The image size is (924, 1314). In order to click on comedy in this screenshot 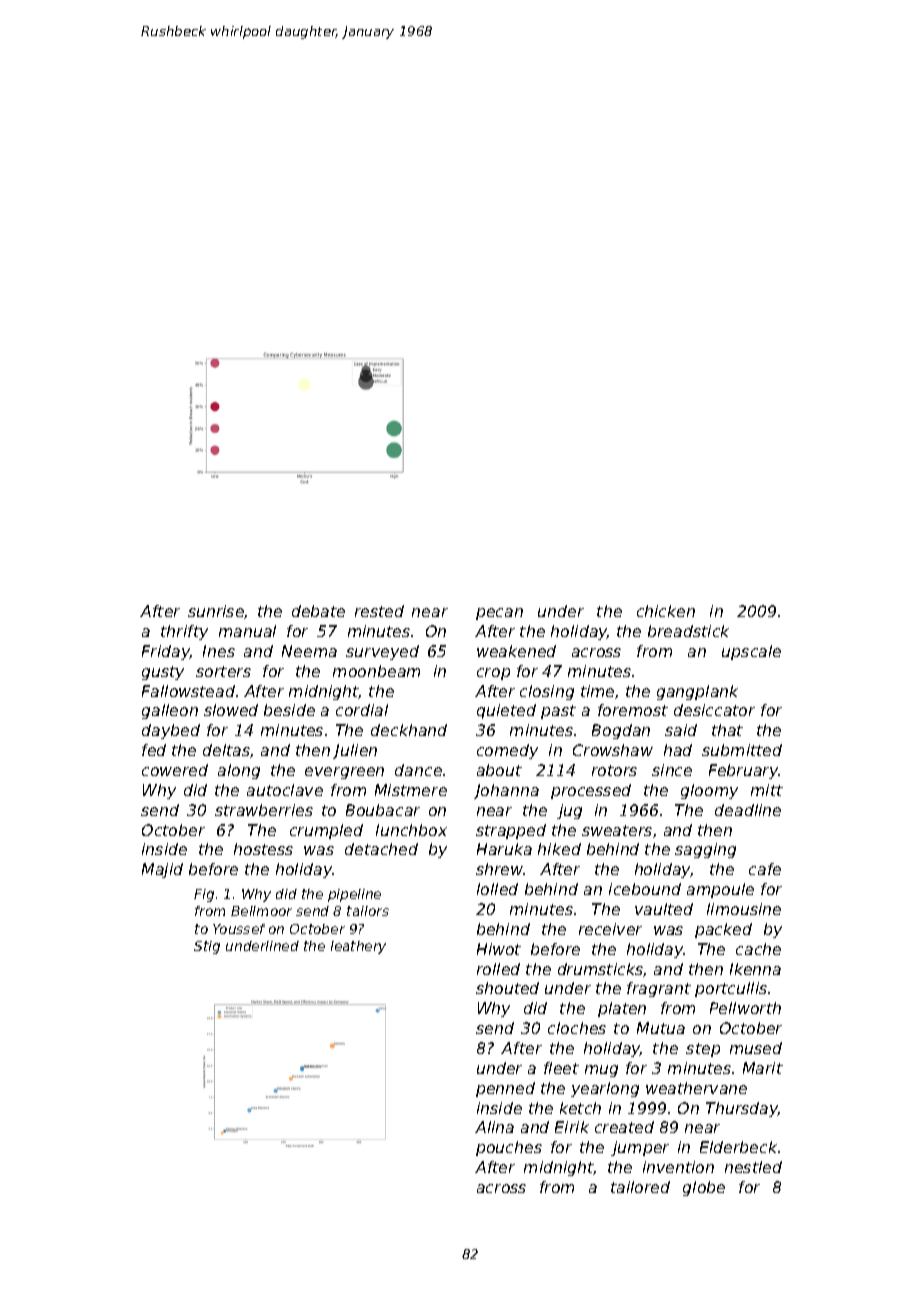, I will do `click(507, 751)`.
